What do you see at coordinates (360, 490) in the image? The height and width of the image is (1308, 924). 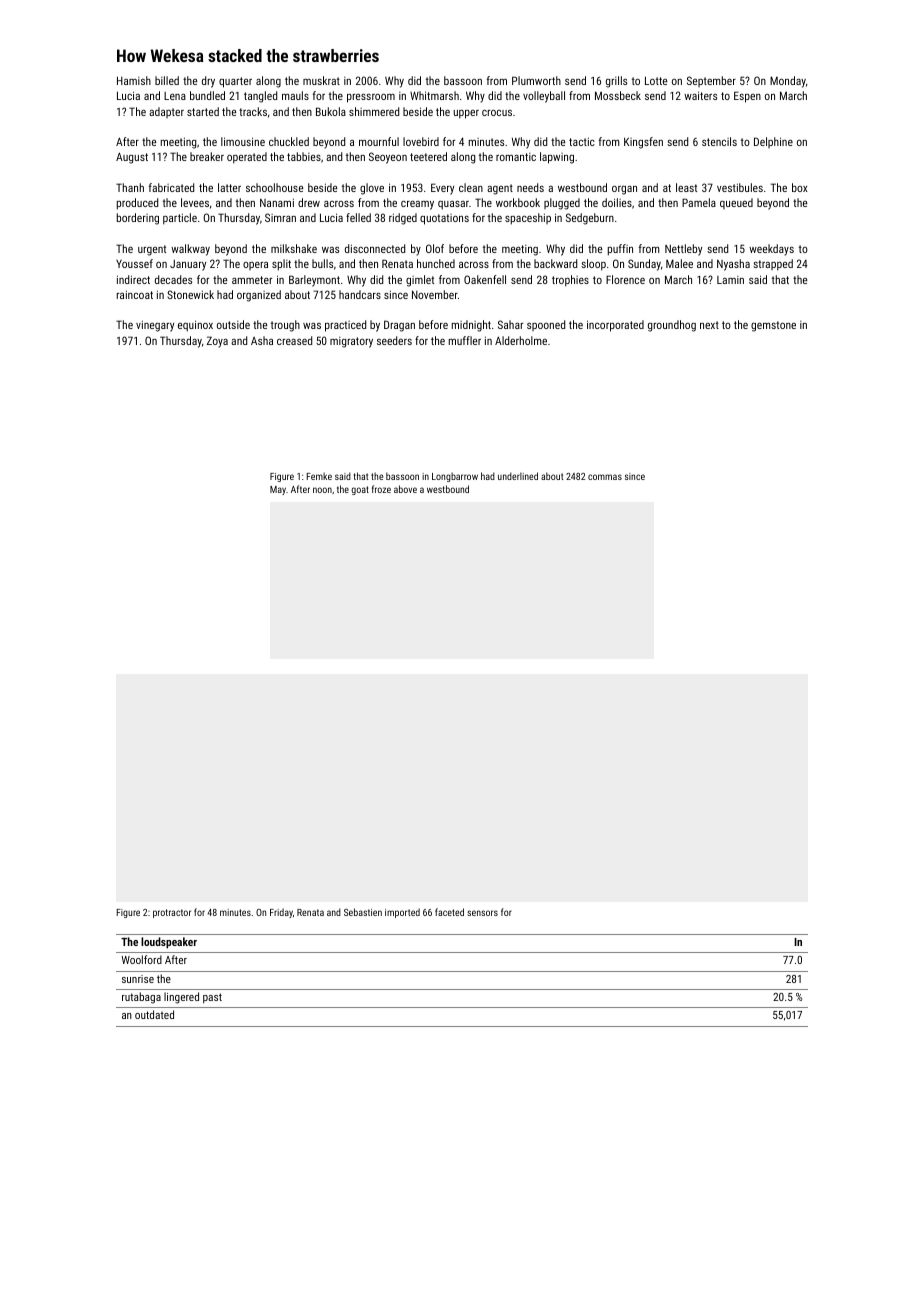 I see `goat` at bounding box center [360, 490].
